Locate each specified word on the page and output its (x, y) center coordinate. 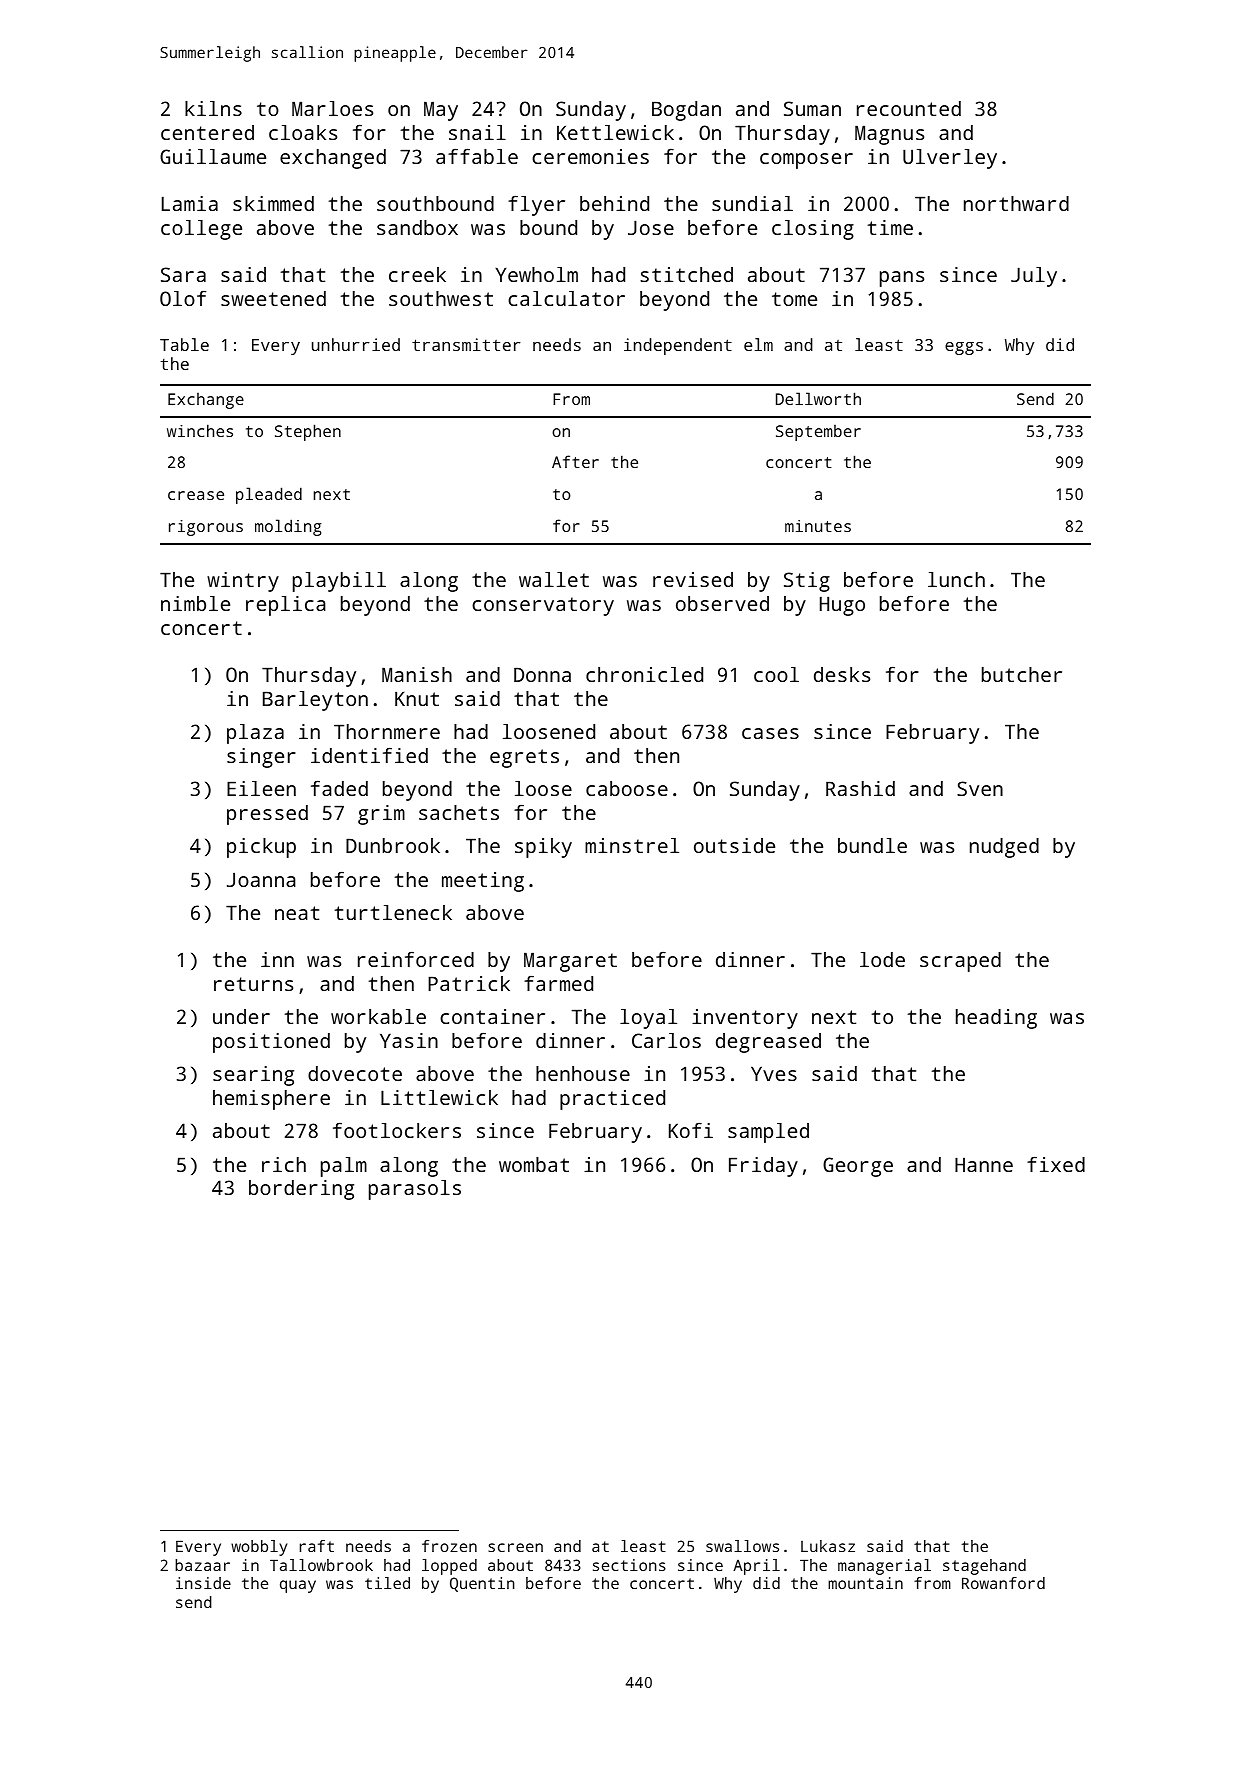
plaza (255, 734)
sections (629, 1565)
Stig (807, 582)
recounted (909, 108)
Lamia (190, 203)
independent (678, 346)
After (575, 461)
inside (203, 1583)
